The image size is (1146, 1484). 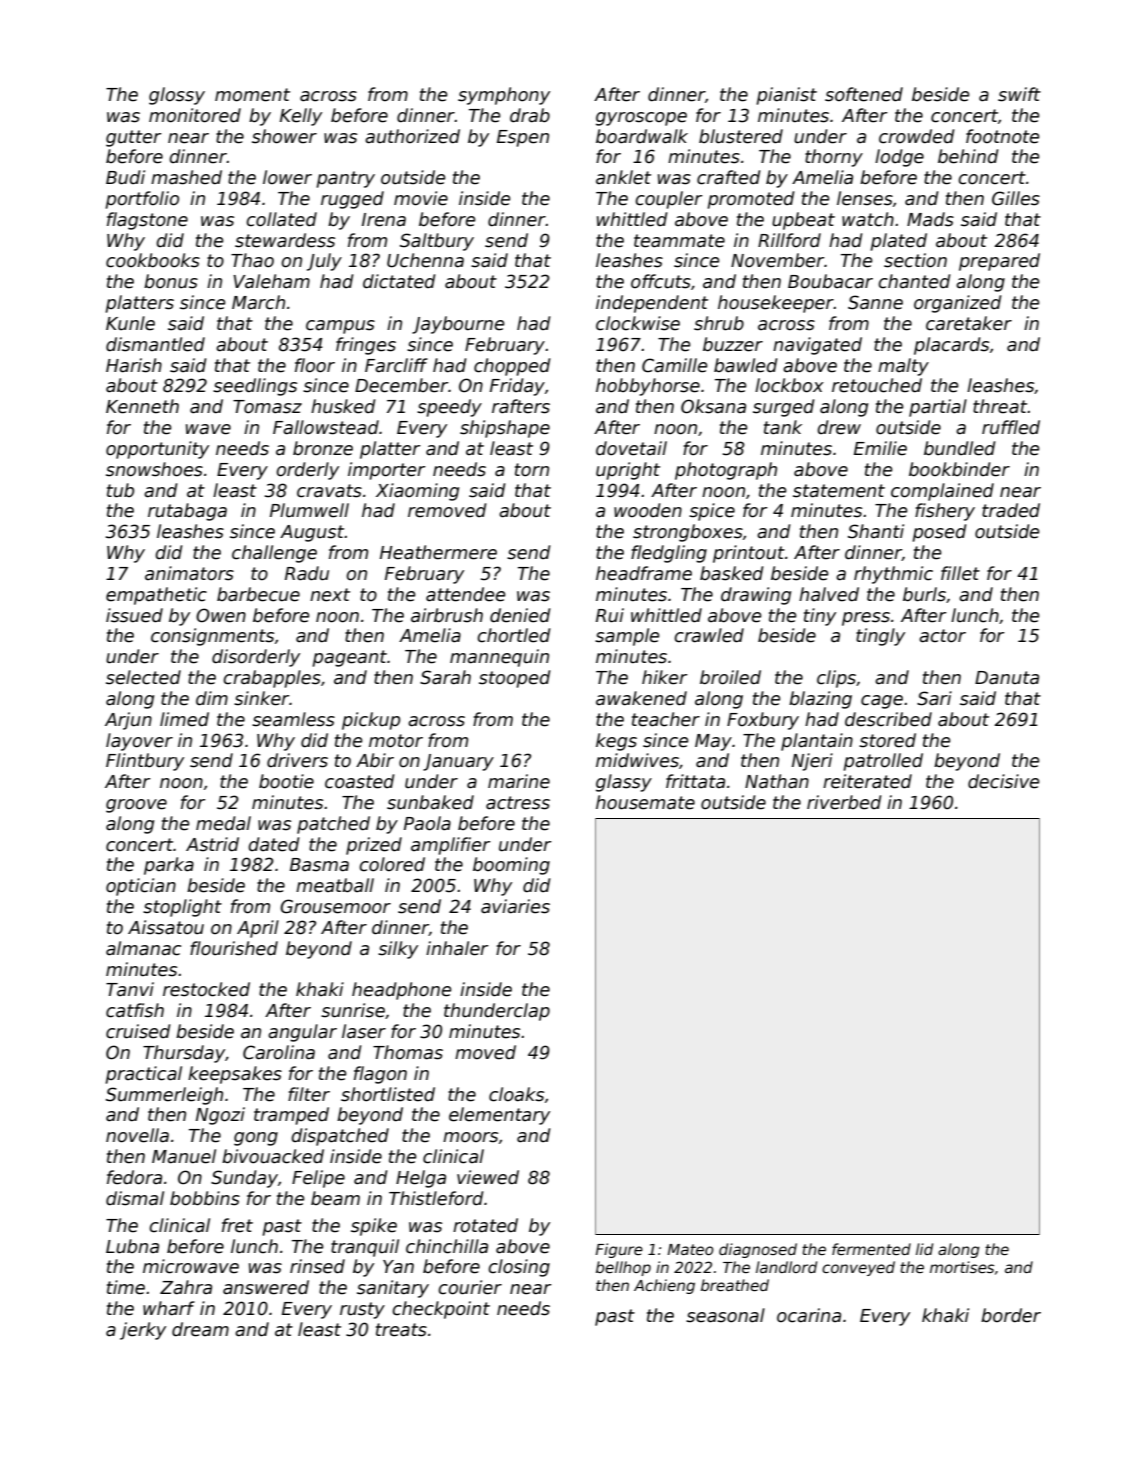 What do you see at coordinates (690, 1249) in the document?
I see `Mateo` at bounding box center [690, 1249].
